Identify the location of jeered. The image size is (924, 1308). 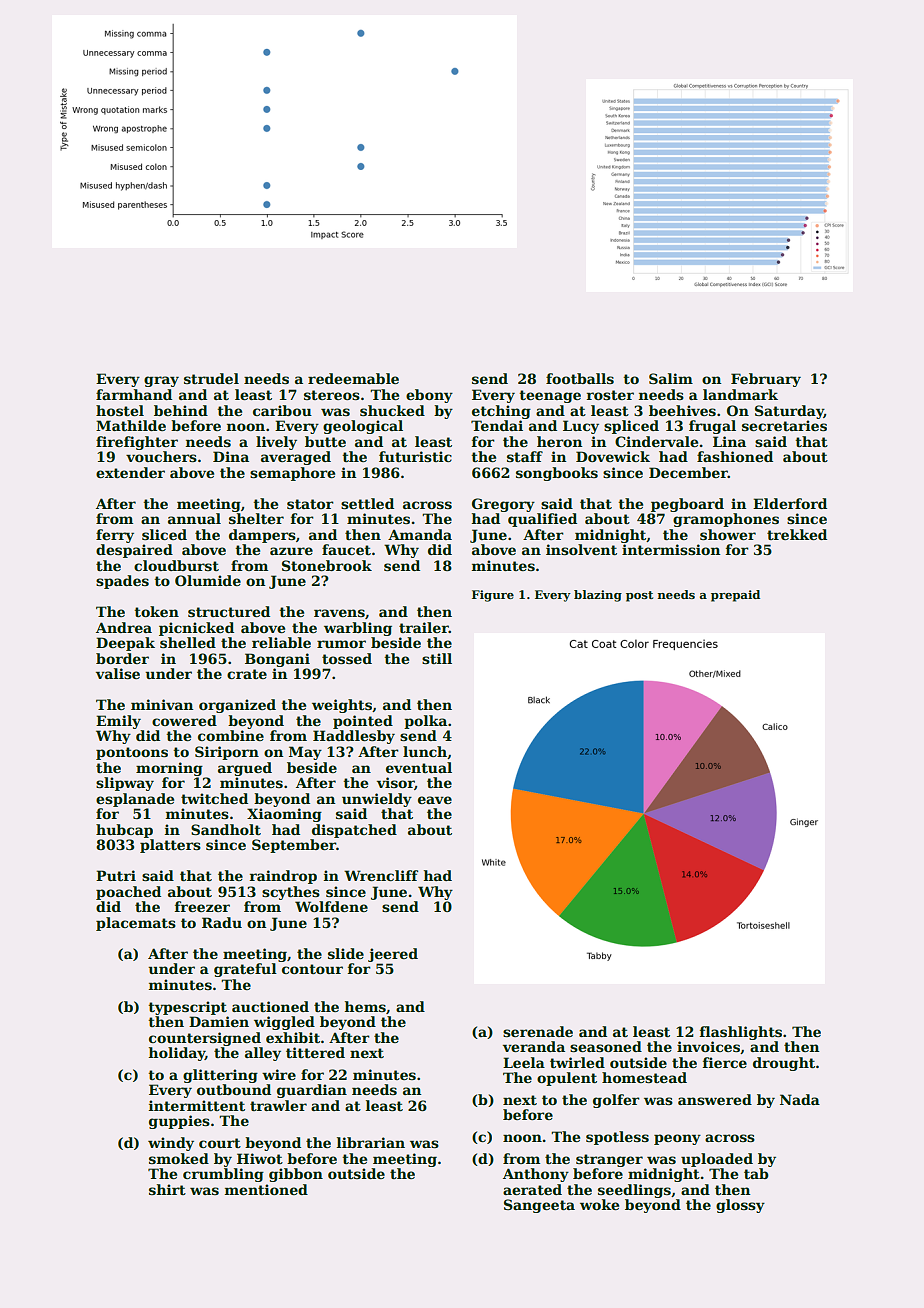
(393, 955).
